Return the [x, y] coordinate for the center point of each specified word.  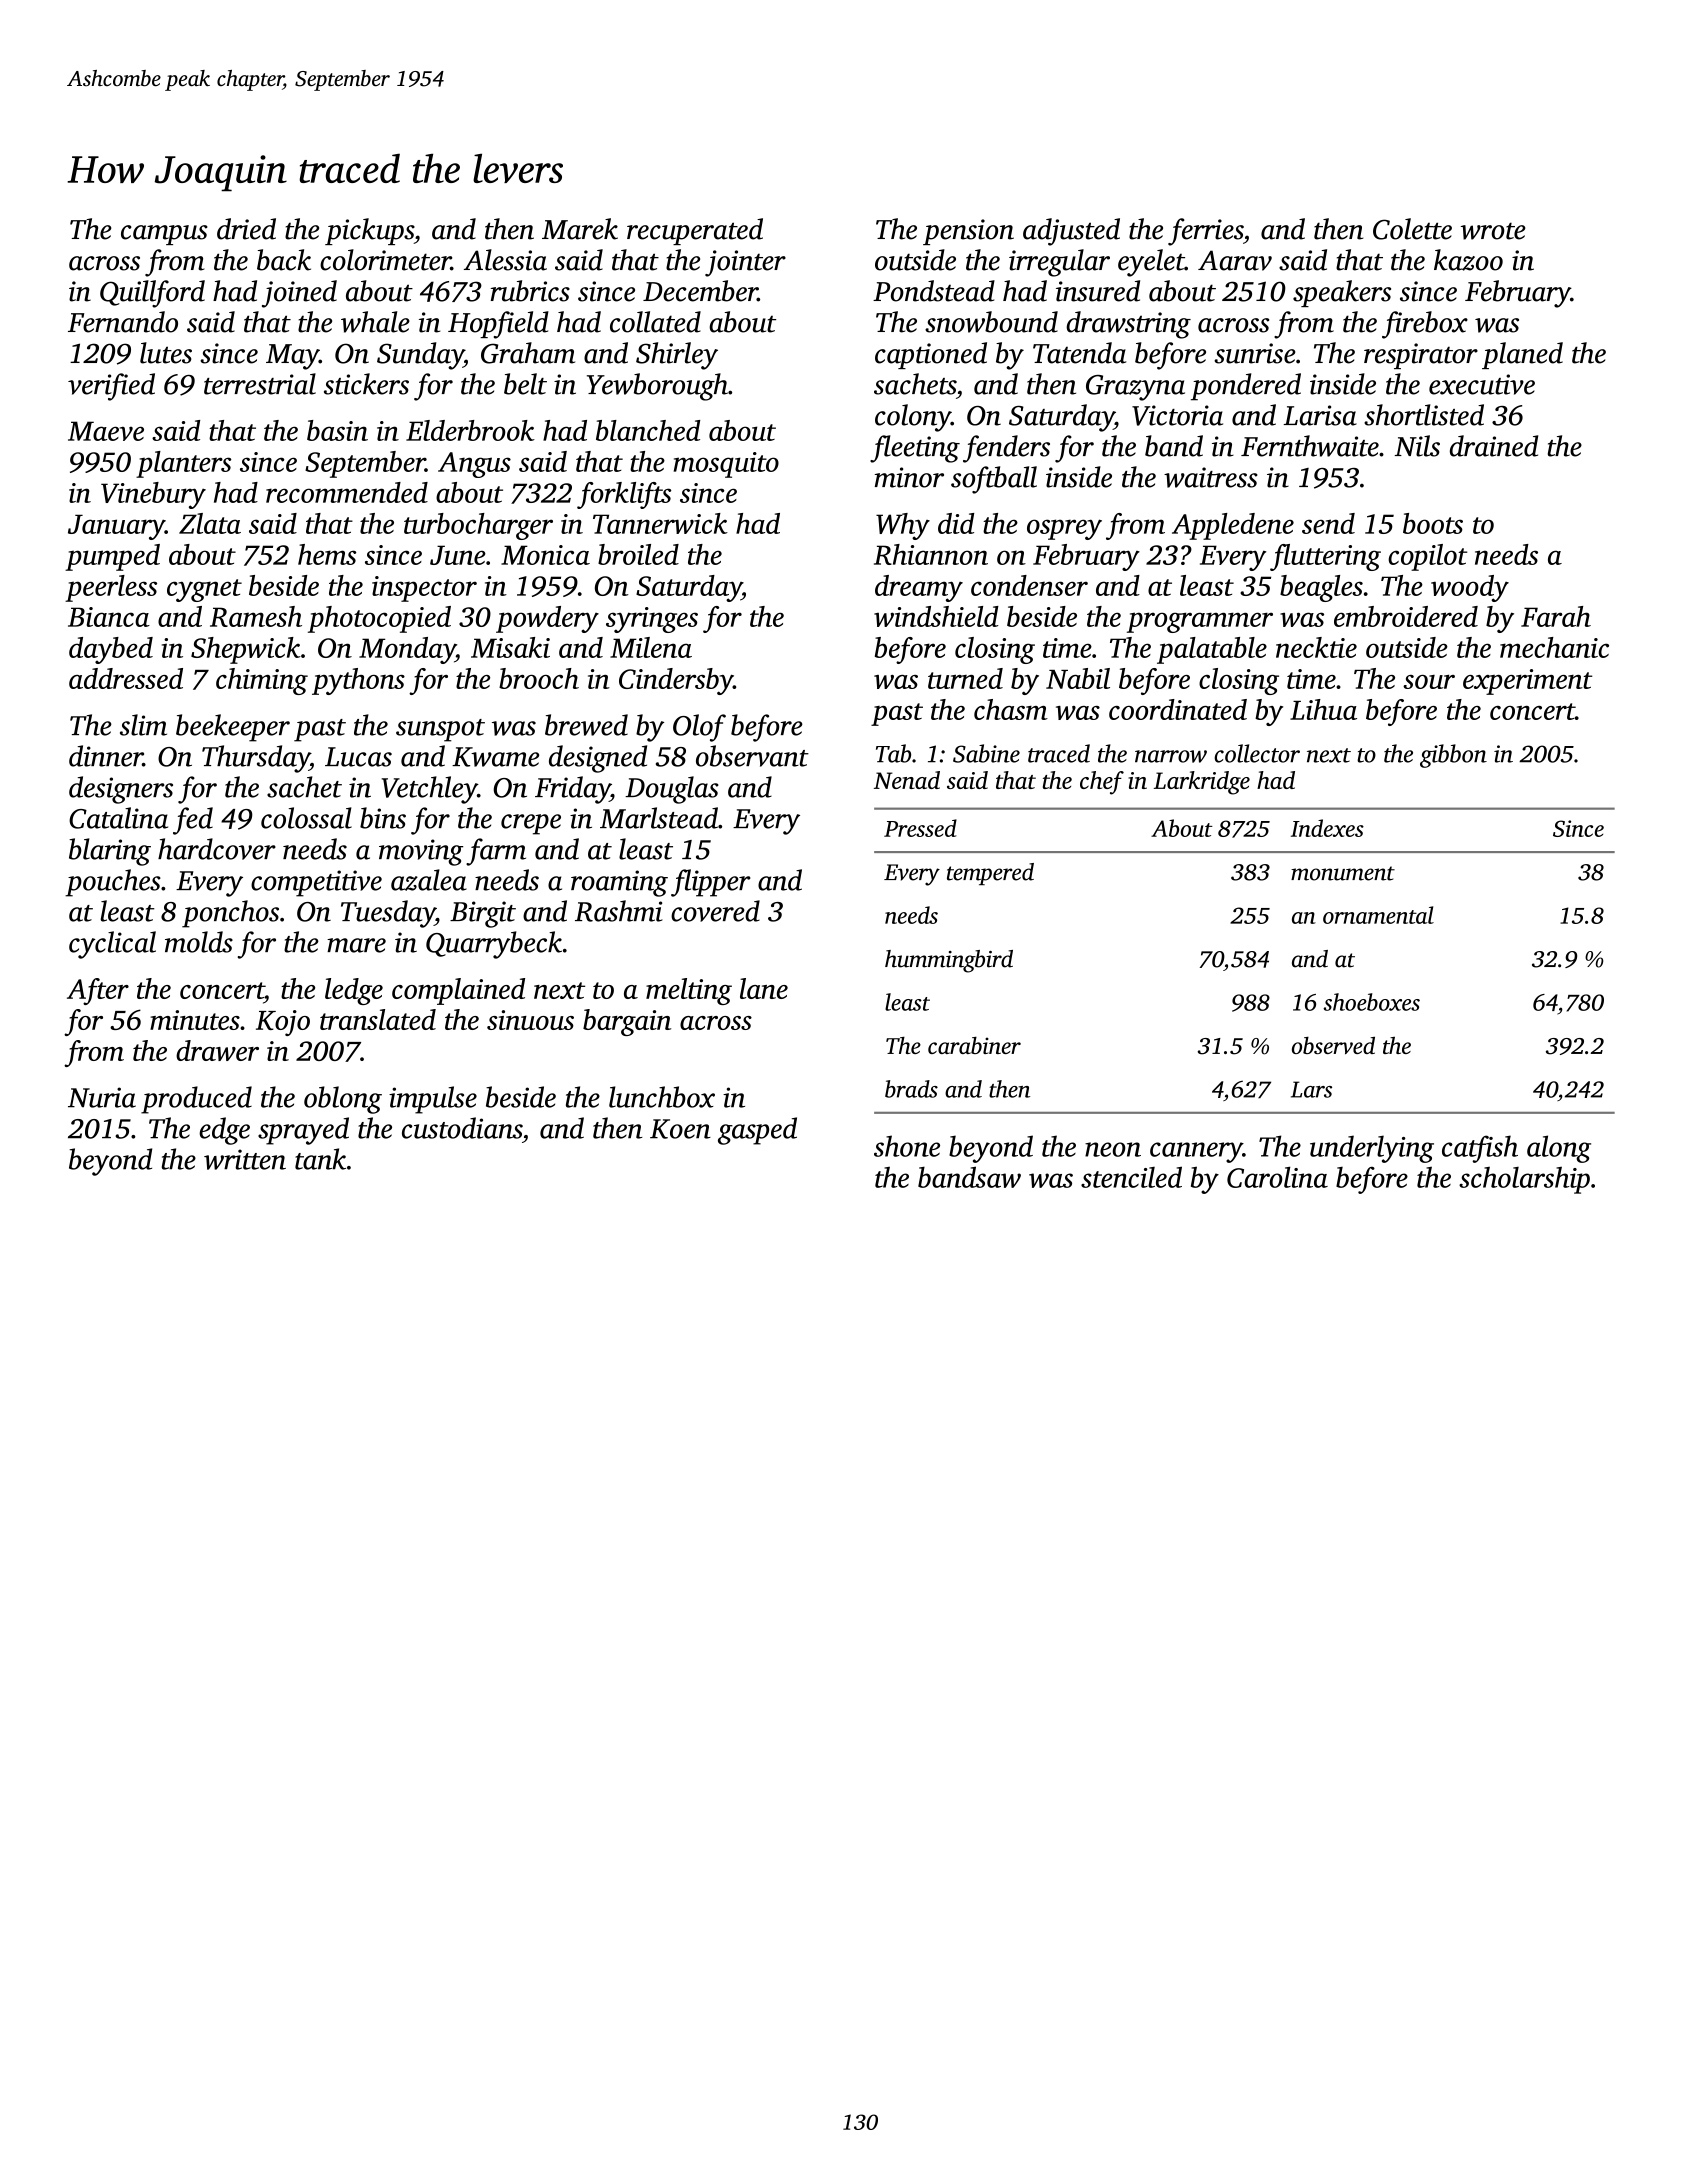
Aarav [1235, 260]
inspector [424, 589]
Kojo [283, 1023]
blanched [648, 430]
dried [246, 229]
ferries [1205, 232]
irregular [1059, 263]
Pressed [920, 828]
